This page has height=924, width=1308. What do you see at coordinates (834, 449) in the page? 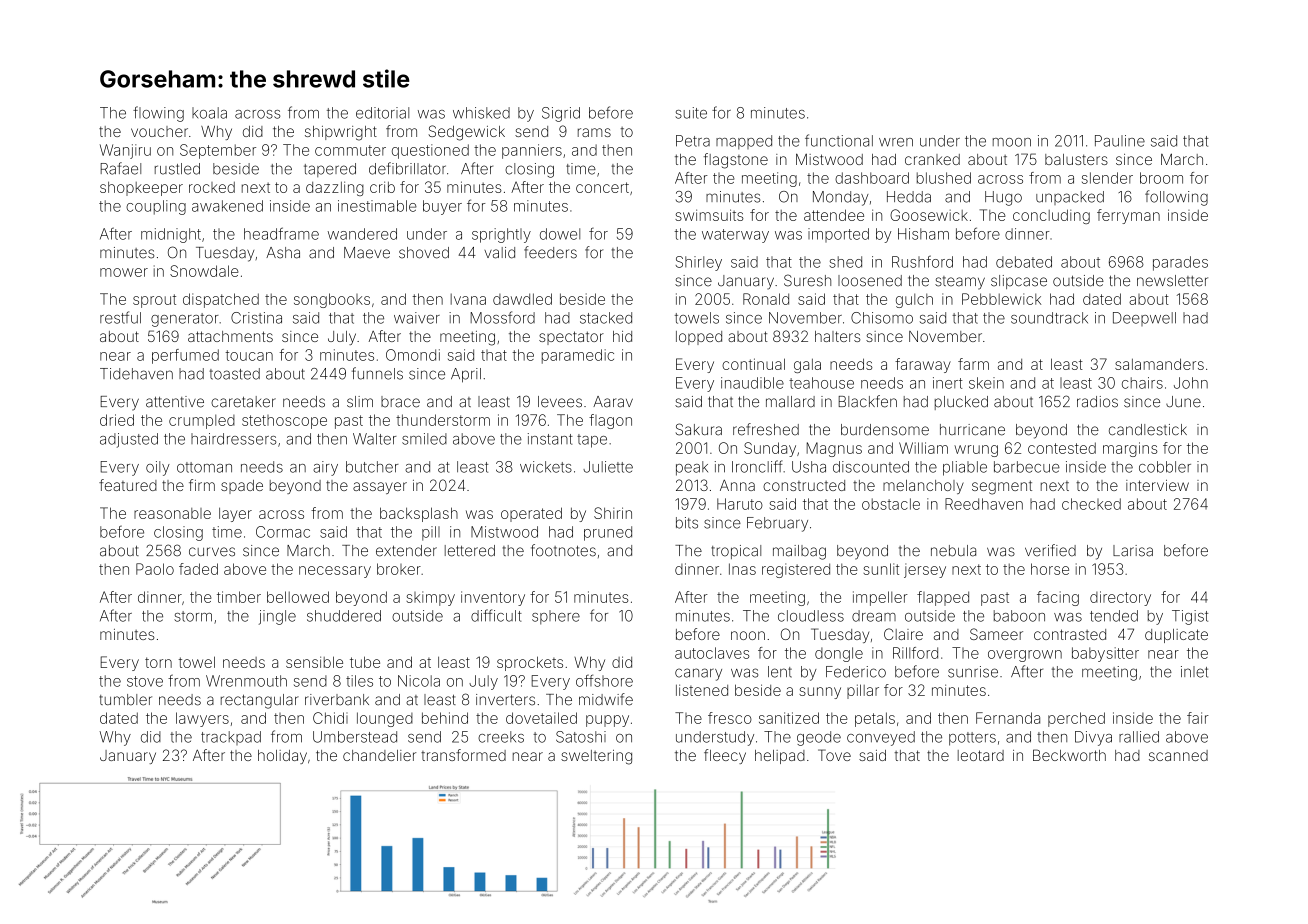
I see `Magnus` at bounding box center [834, 449].
